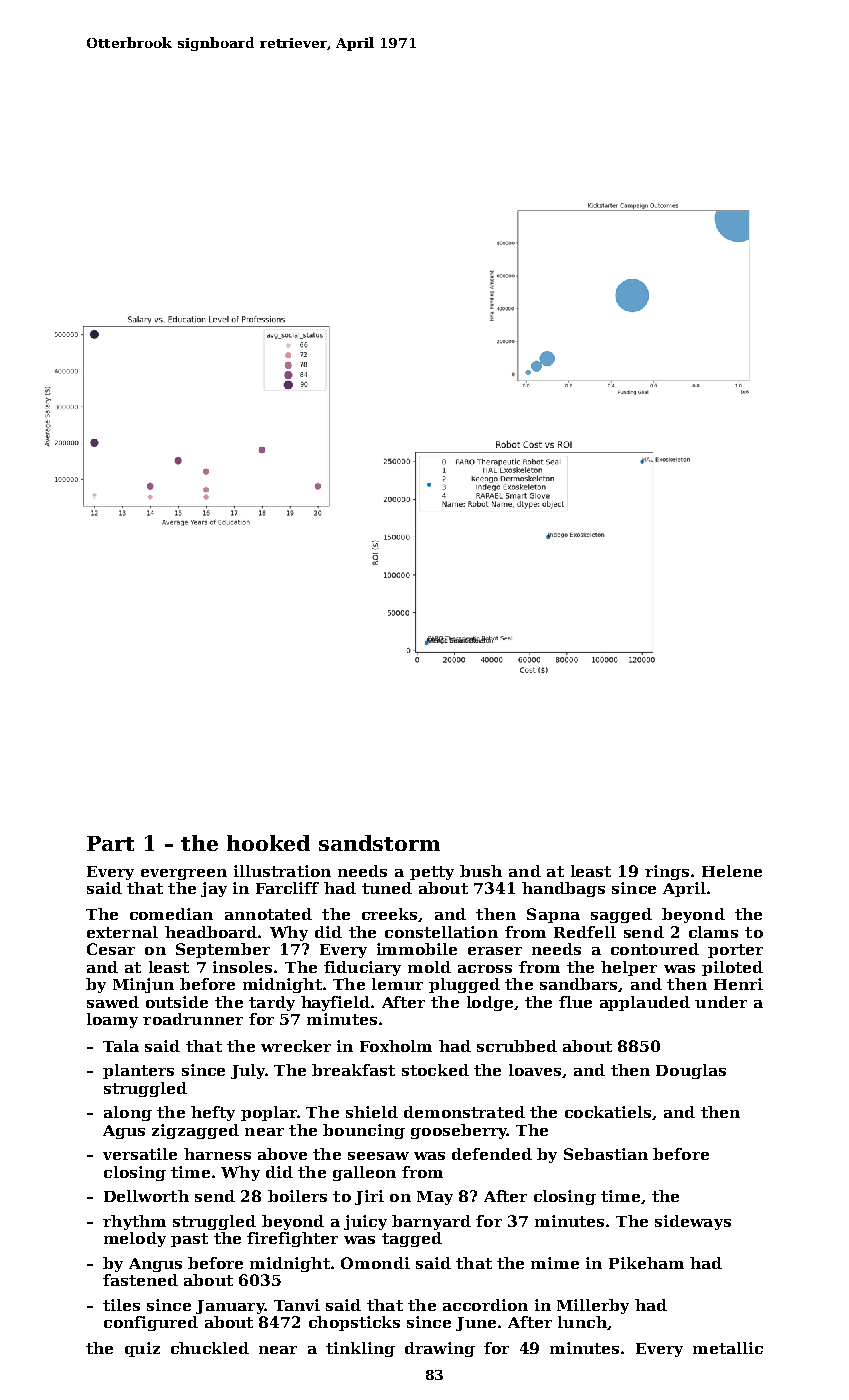  I want to click on loaves, so click(535, 1070).
